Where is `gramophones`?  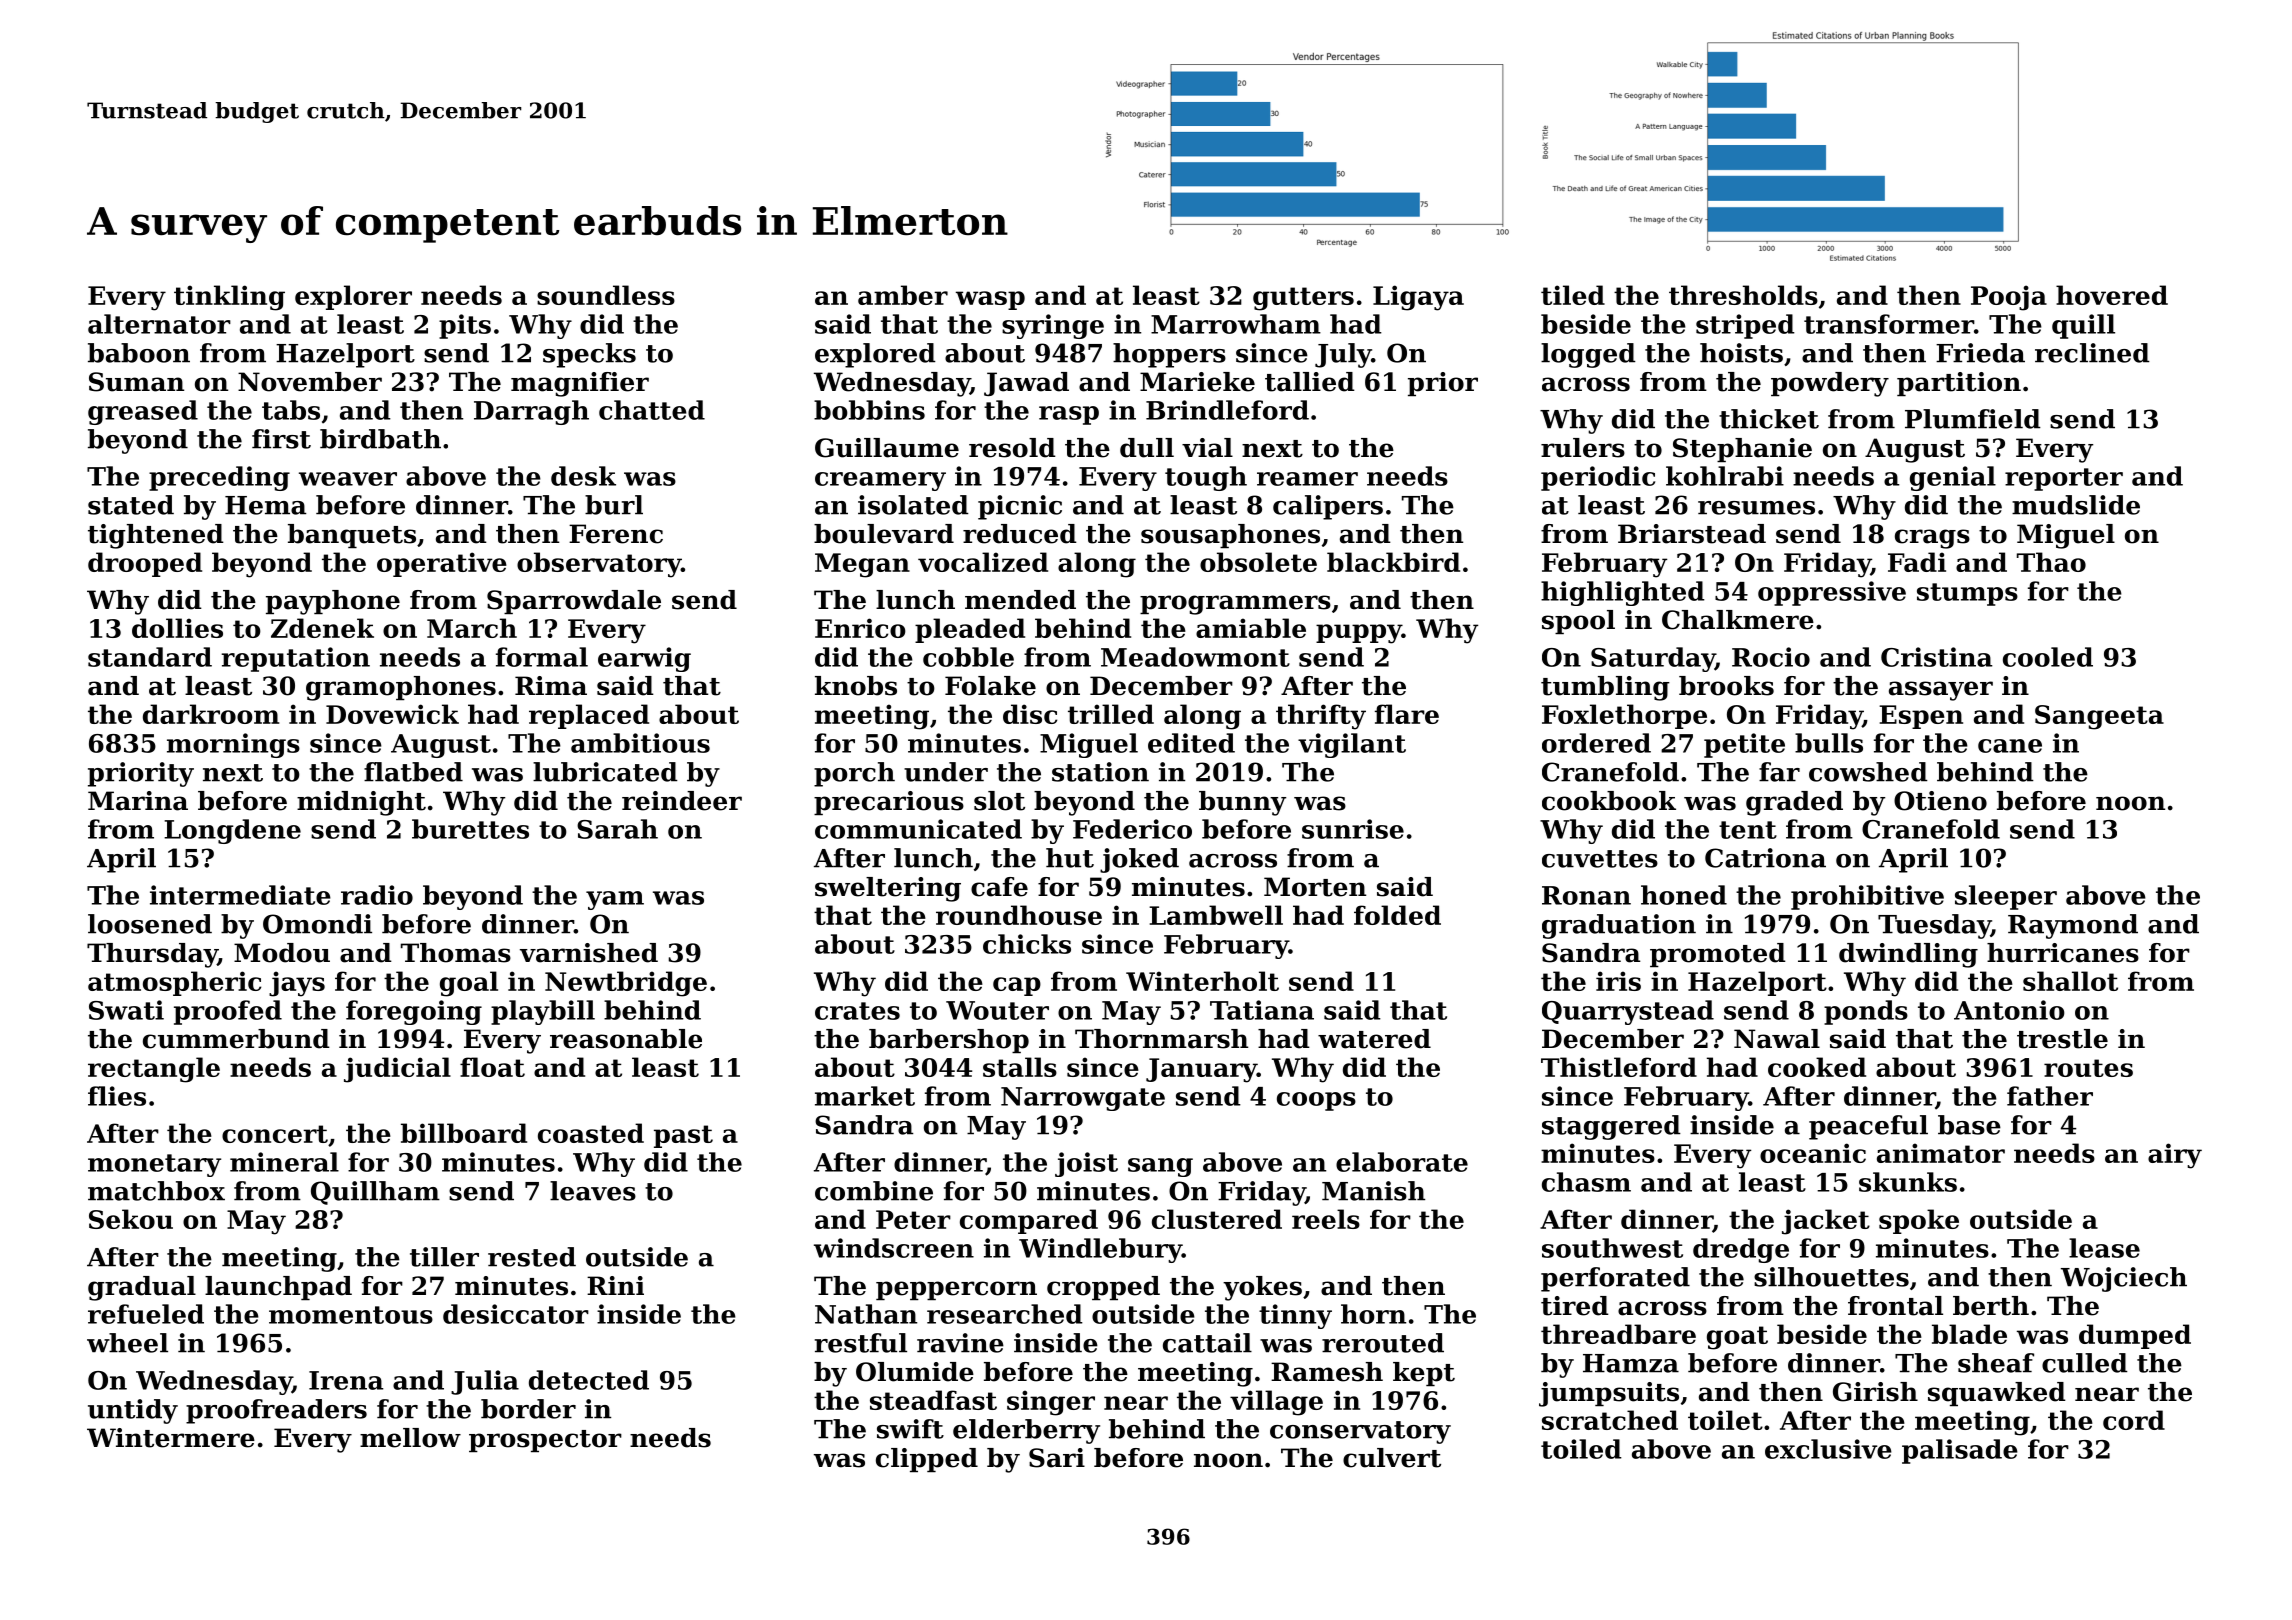 gramophones is located at coordinates (401, 688).
